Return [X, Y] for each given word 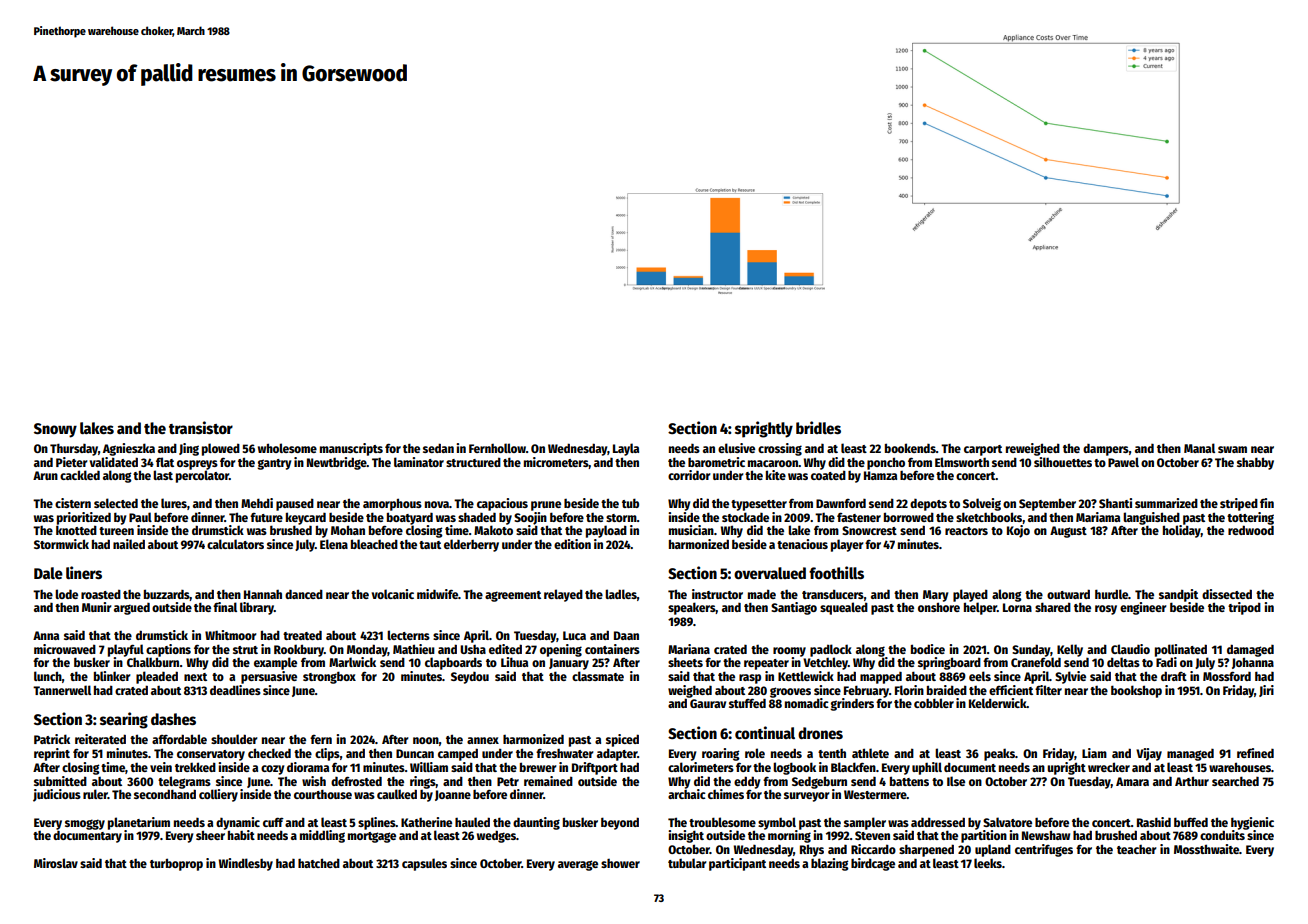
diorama [308, 767]
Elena [334, 544]
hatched [319, 863]
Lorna [1017, 607]
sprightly [764, 429]
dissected [1227, 594]
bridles [818, 427]
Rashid [1154, 822]
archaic [687, 794]
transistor [201, 427]
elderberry [471, 545]
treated [302, 635]
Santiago [794, 608]
